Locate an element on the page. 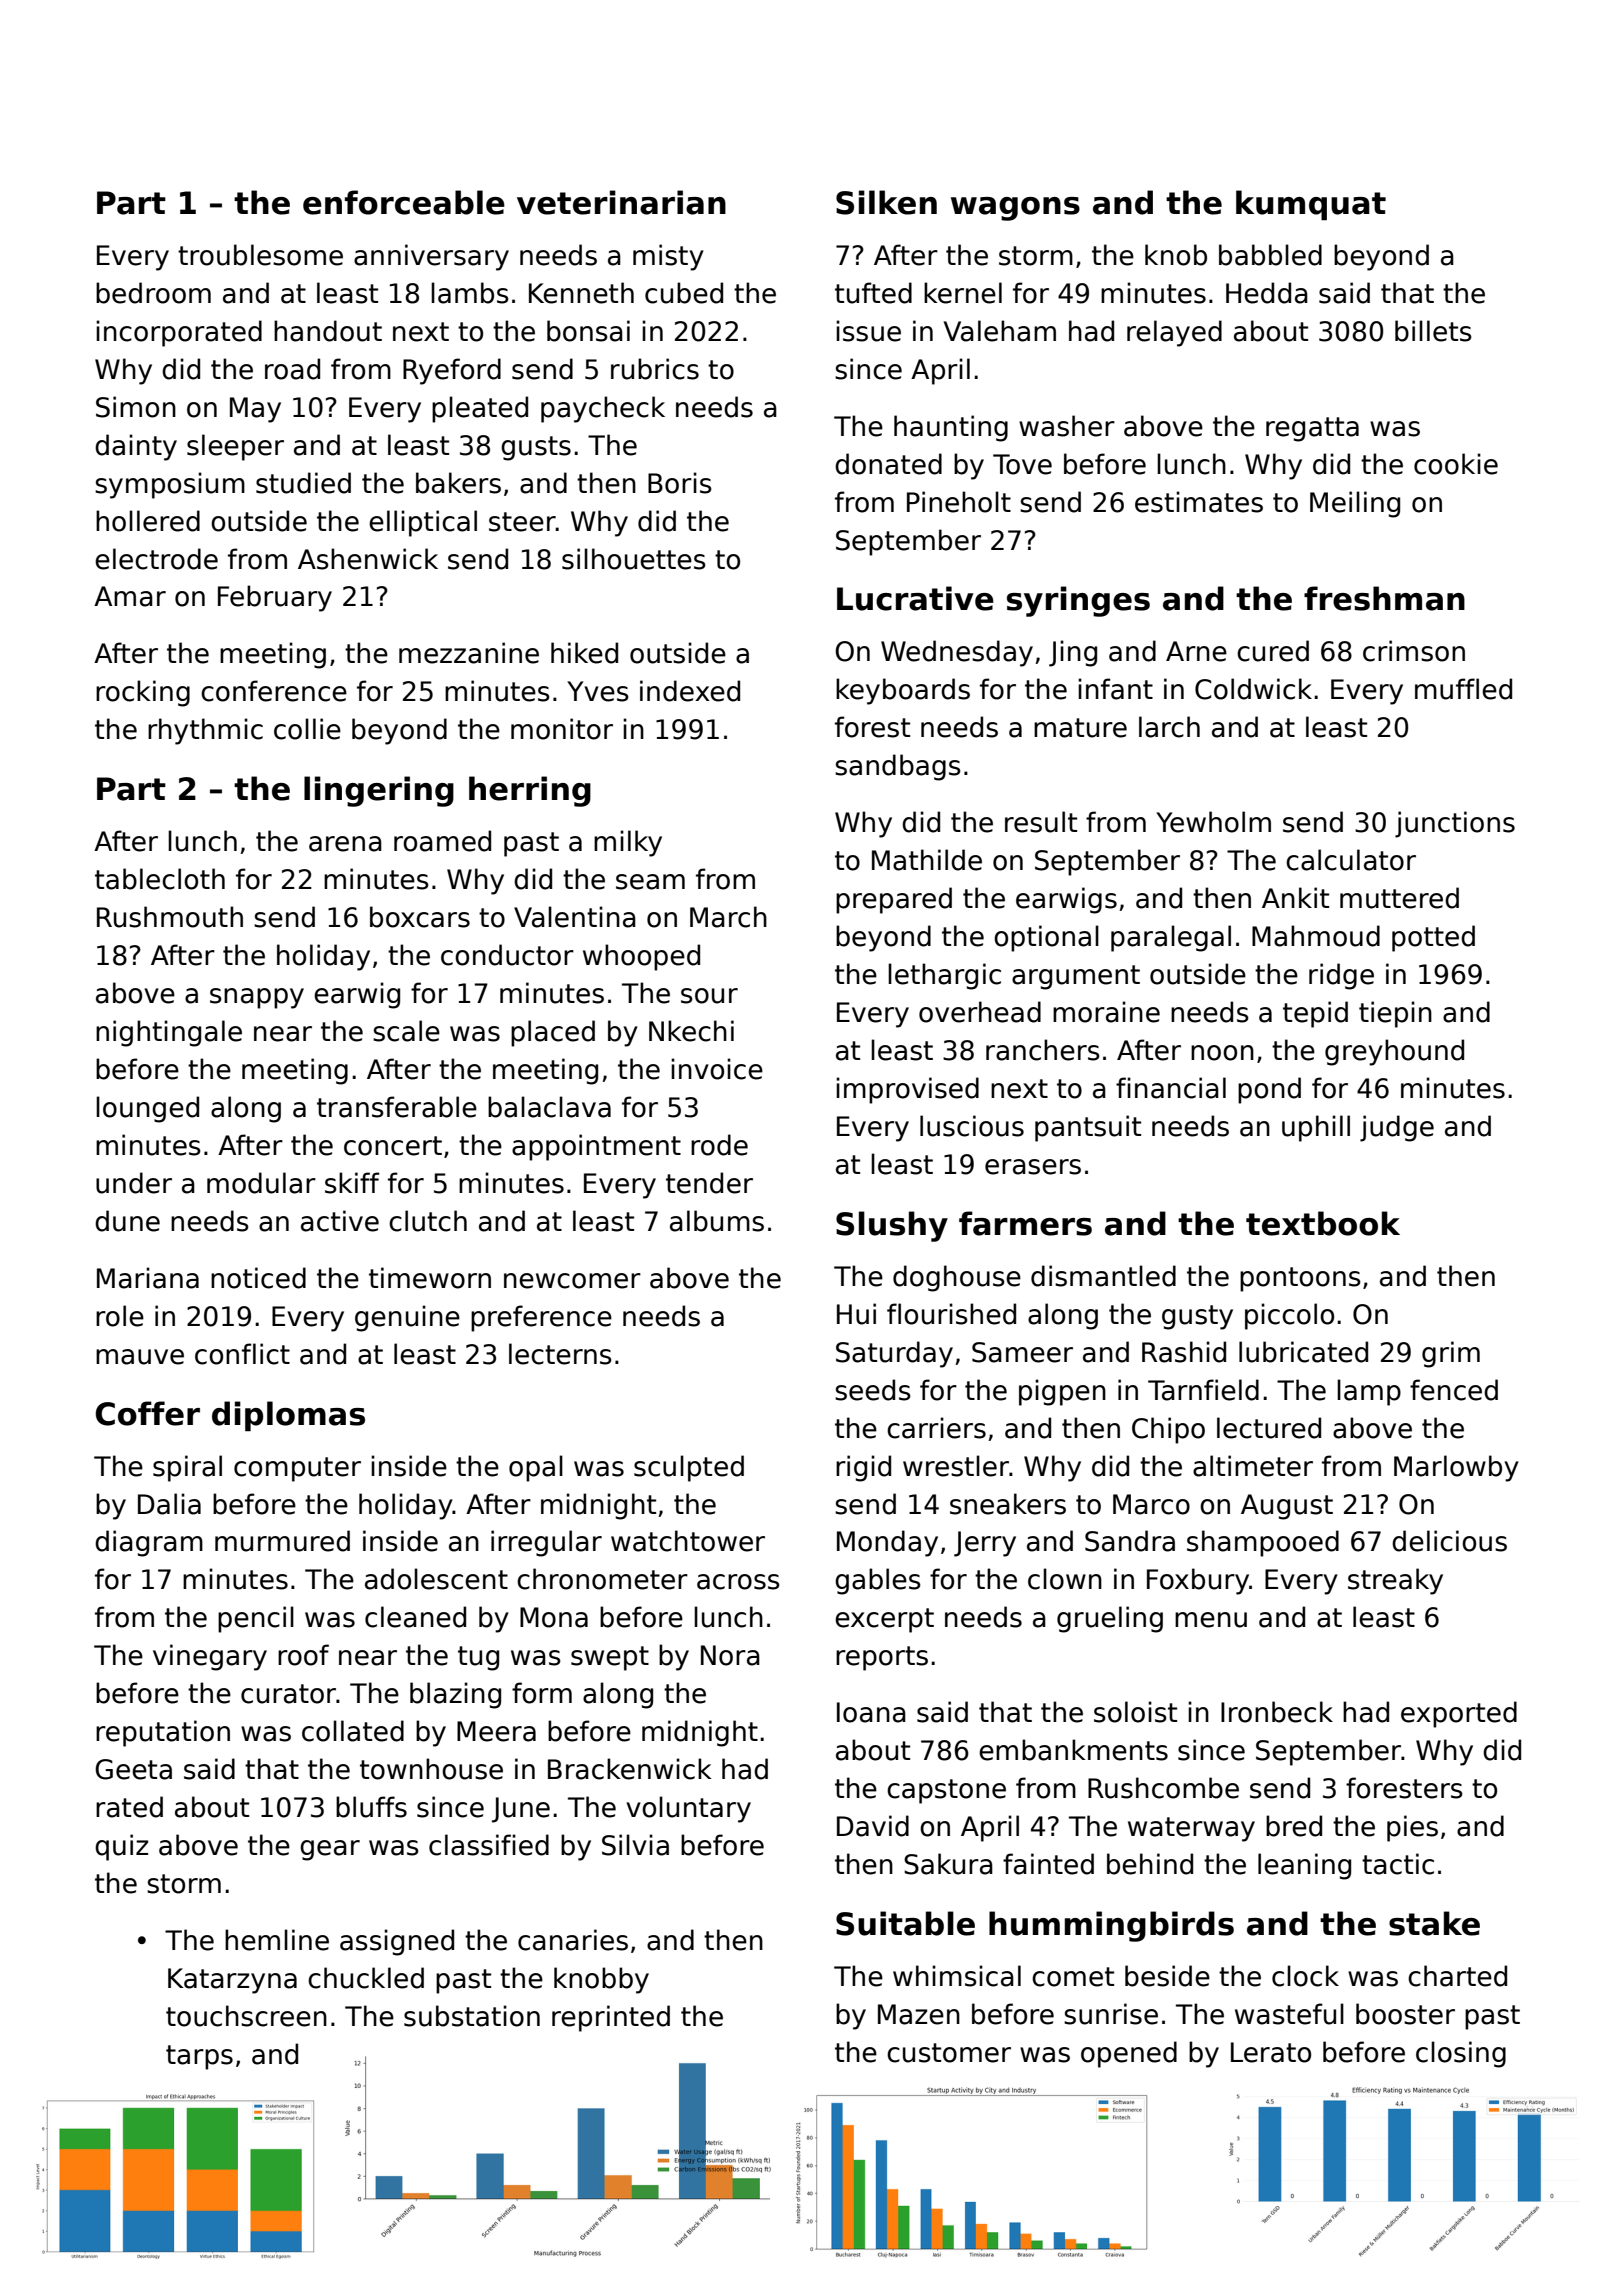 The height and width of the document is (2292, 1620). placed is located at coordinates (553, 1033).
